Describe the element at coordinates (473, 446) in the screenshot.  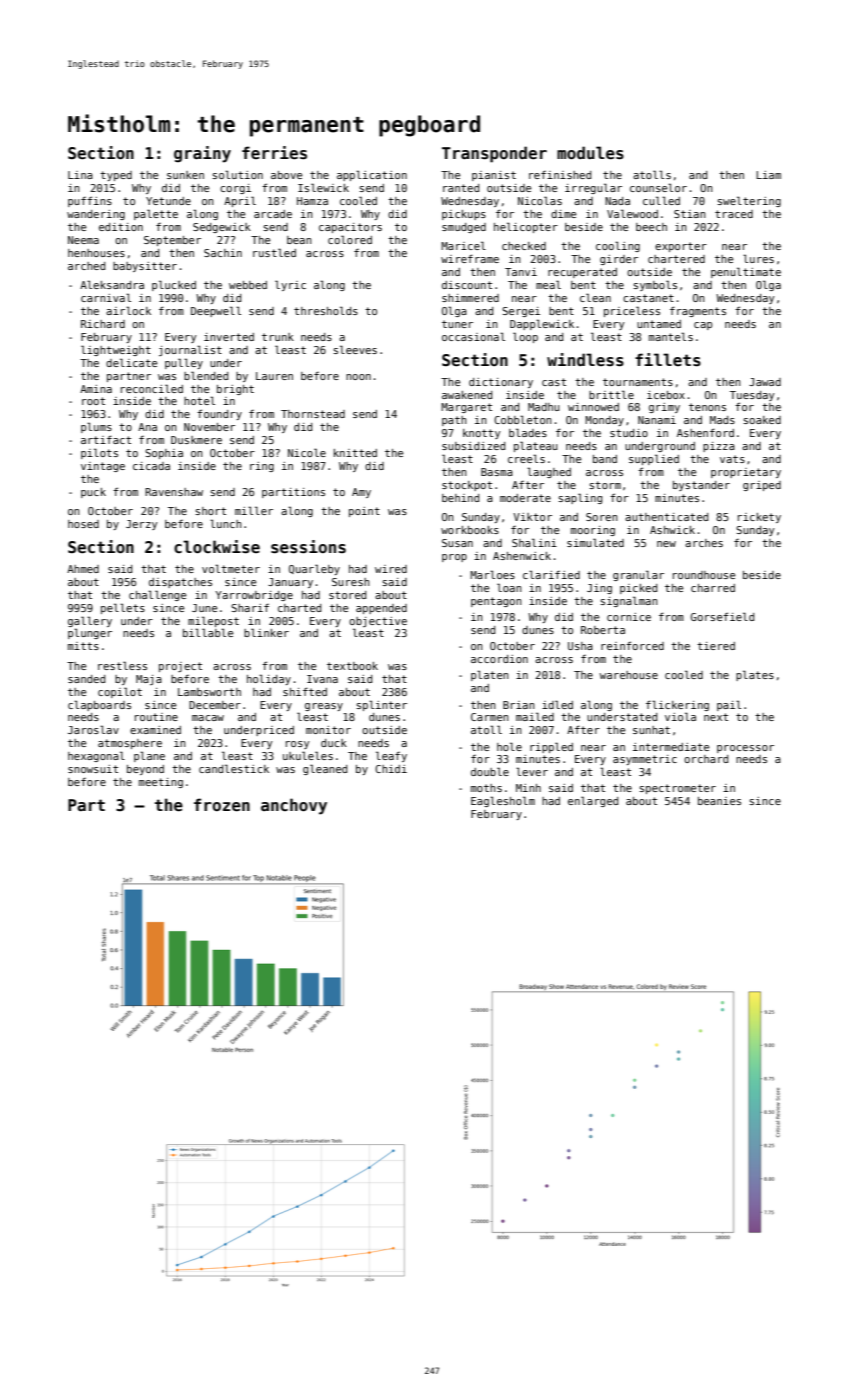
I see `subsidized` at that location.
